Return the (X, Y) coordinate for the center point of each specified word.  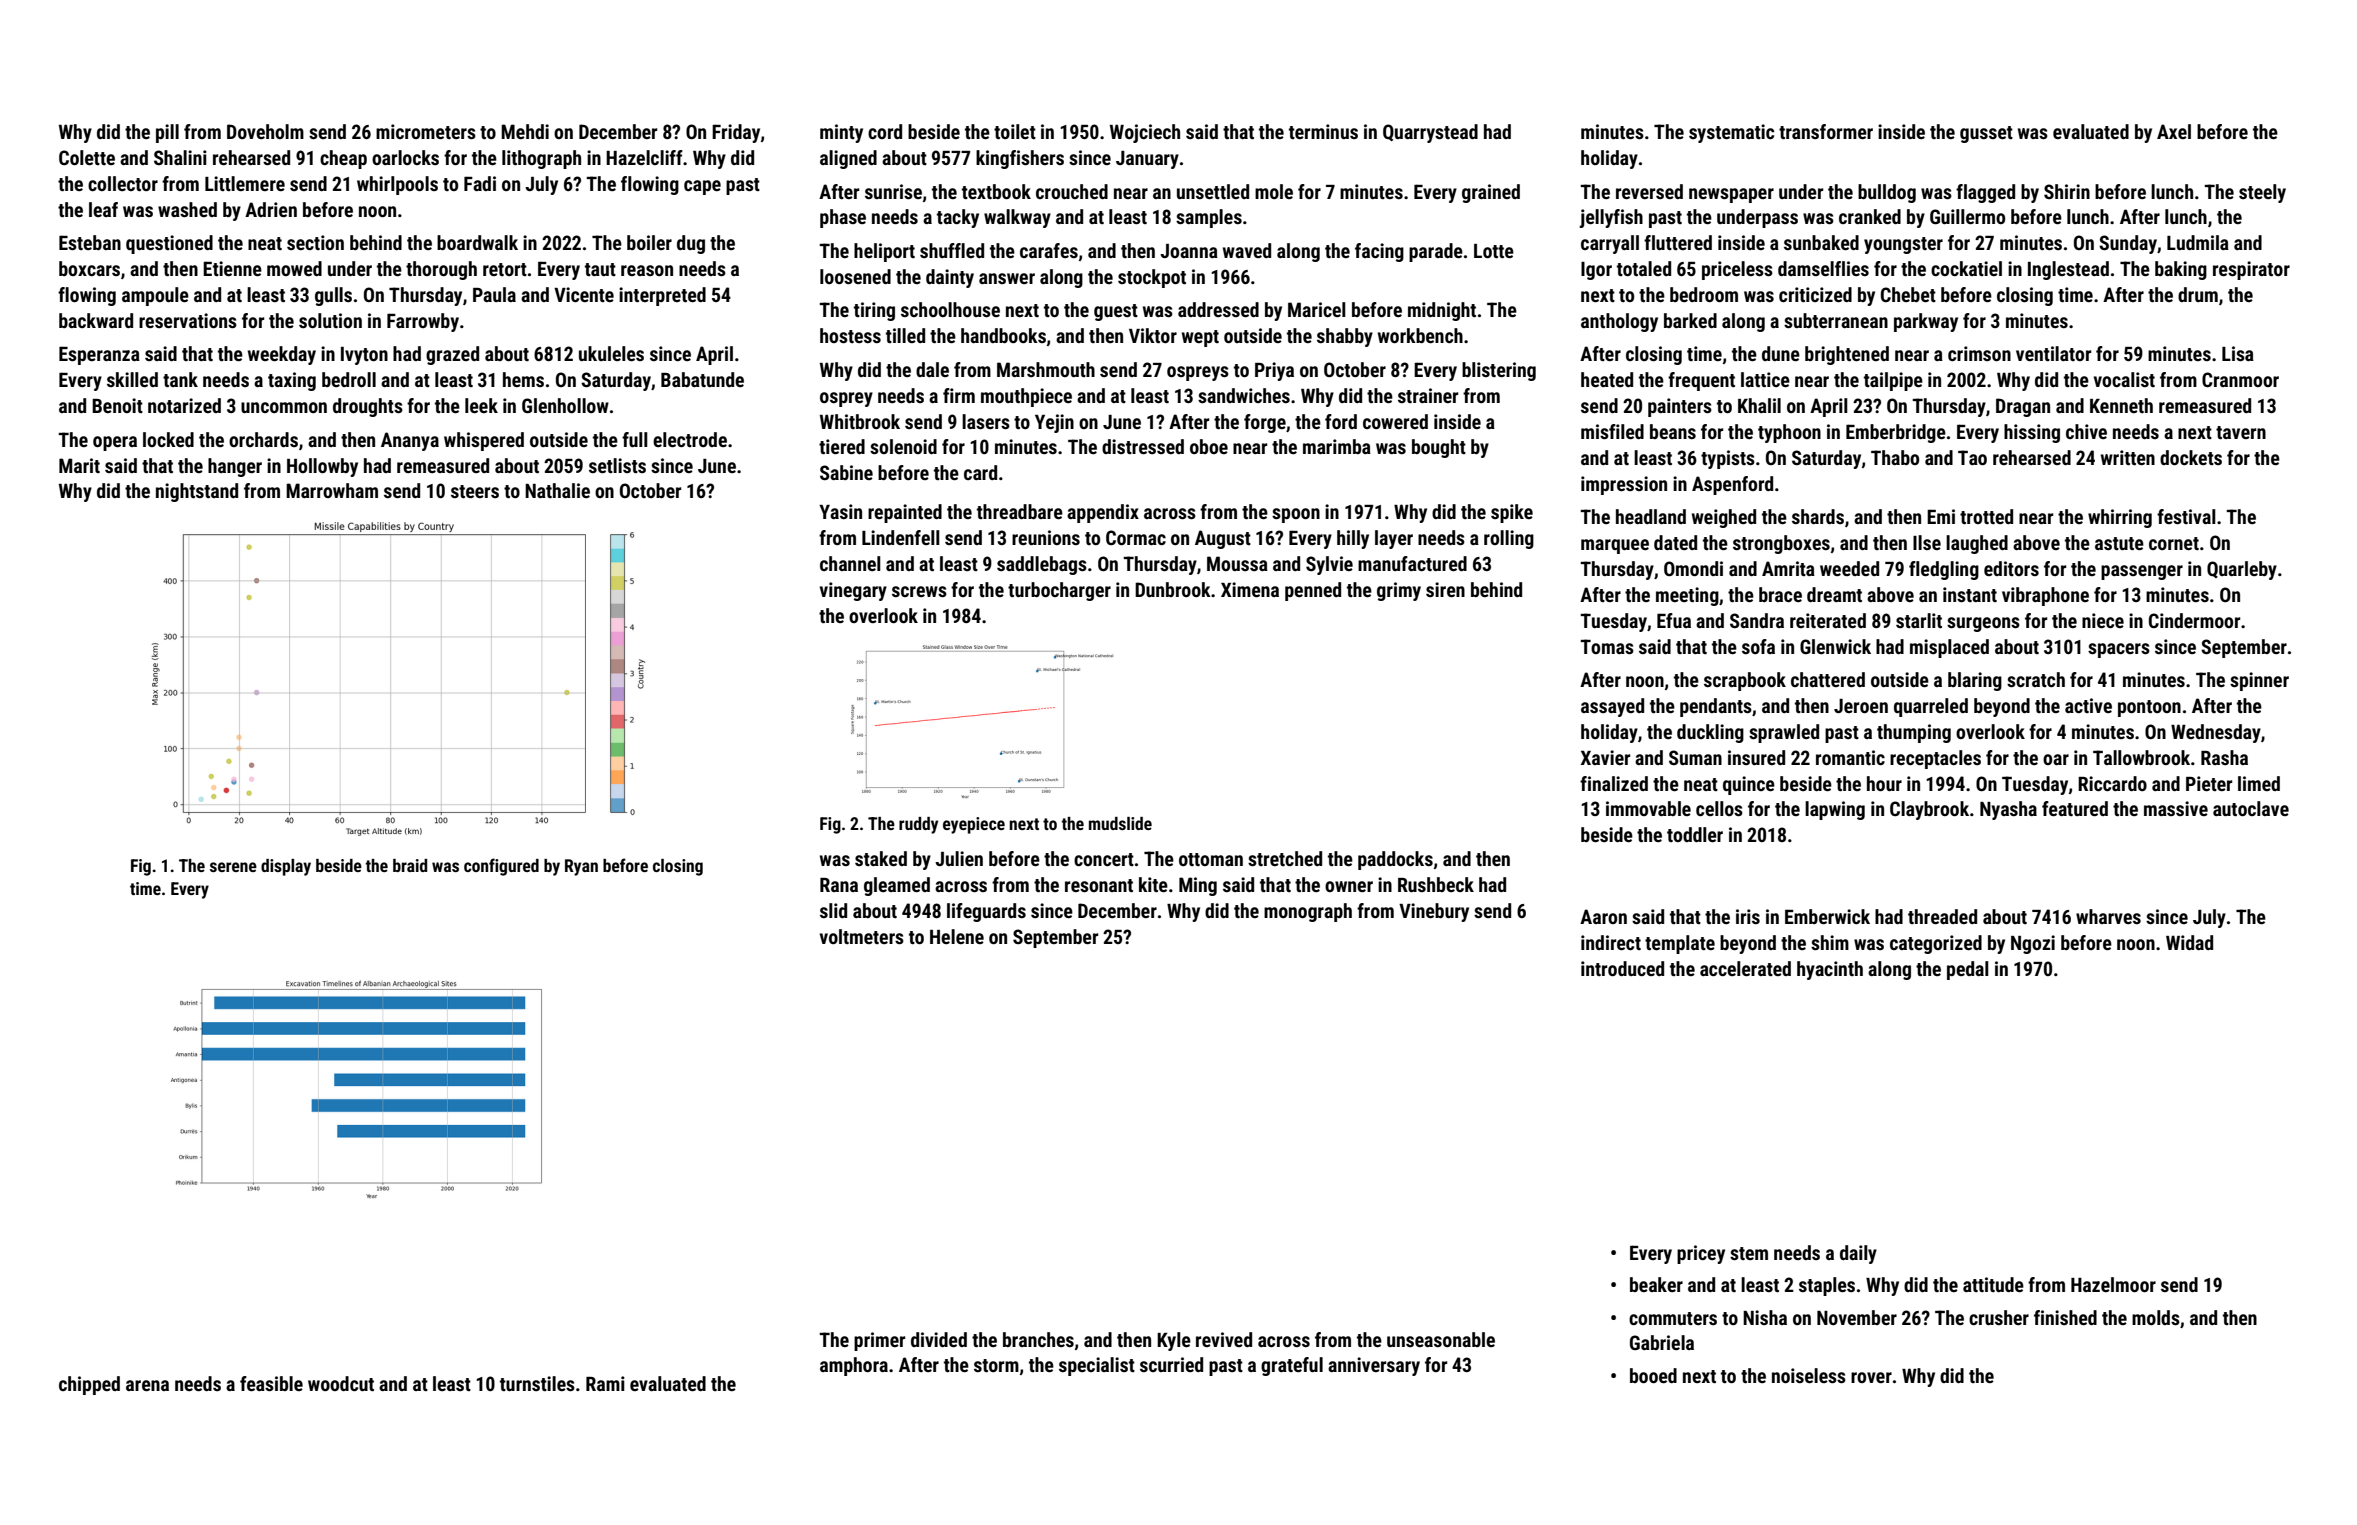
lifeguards (986, 912)
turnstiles (537, 1383)
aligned (848, 159)
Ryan (581, 867)
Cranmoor (2240, 379)
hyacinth (1830, 970)
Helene (957, 936)
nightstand (197, 492)
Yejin (1054, 423)
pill (167, 133)
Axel (2174, 131)
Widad (2189, 942)
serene (233, 867)
